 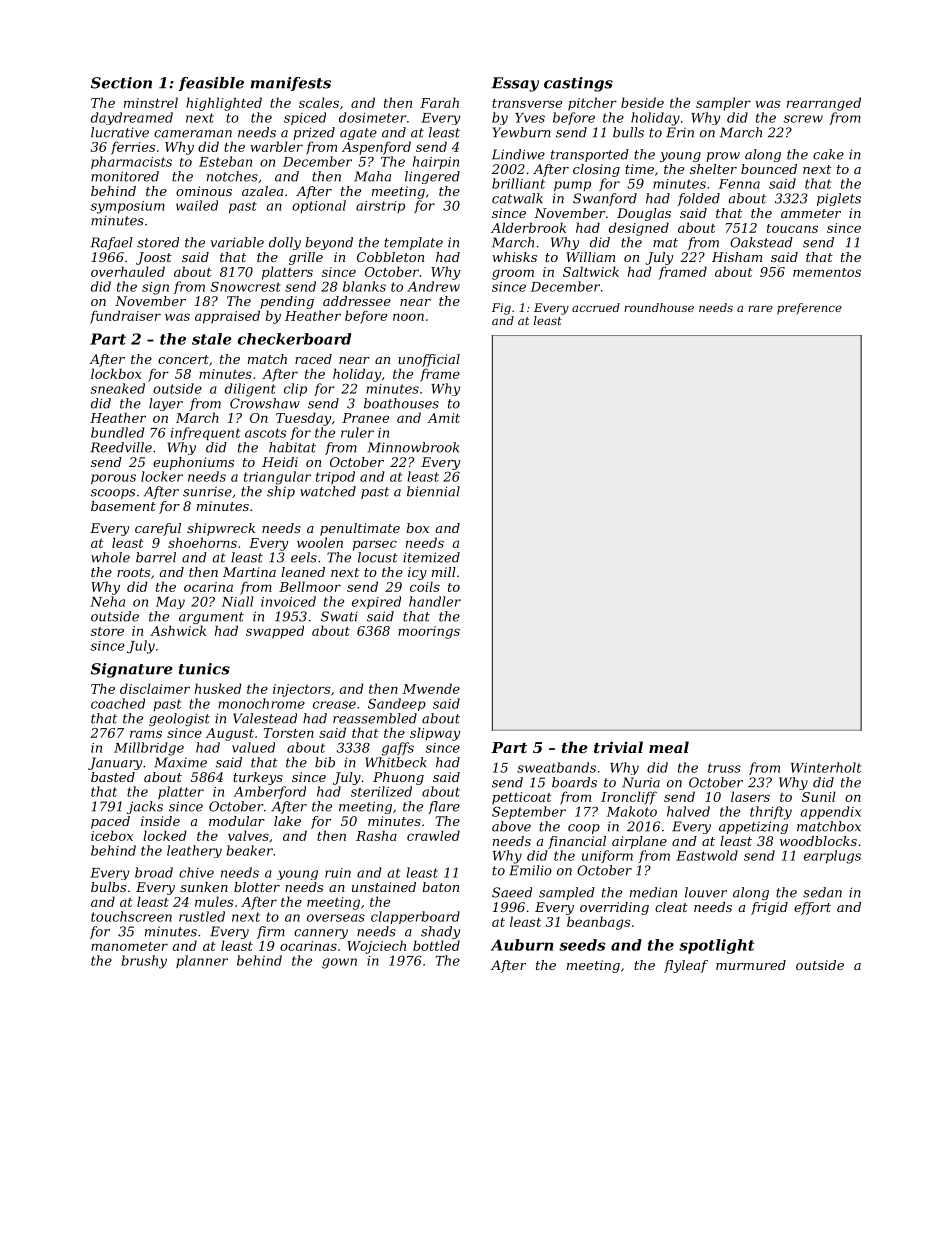 What do you see at coordinates (158, 529) in the screenshot?
I see `careful` at bounding box center [158, 529].
